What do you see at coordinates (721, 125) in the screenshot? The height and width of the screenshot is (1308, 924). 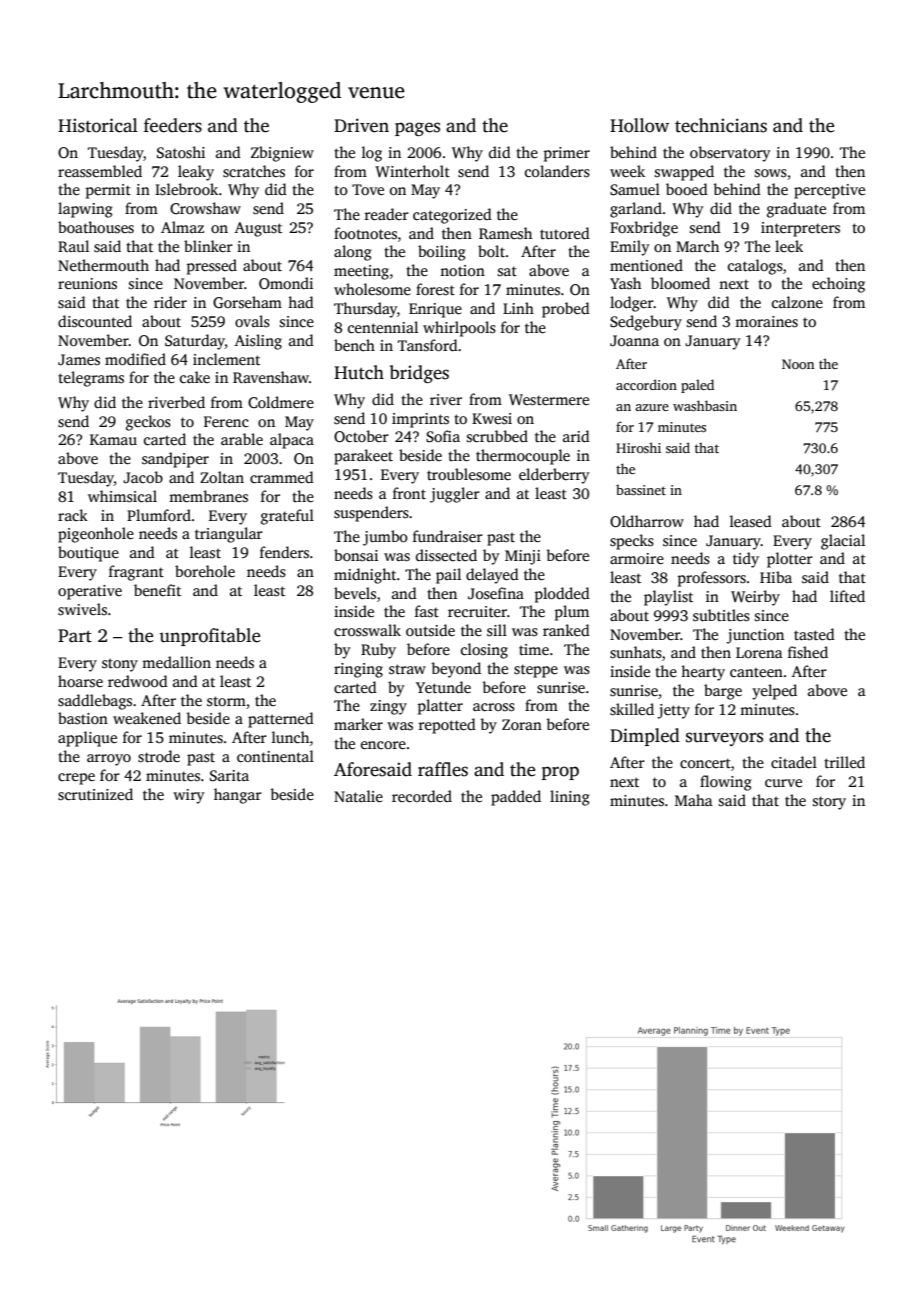 I see `technicians` at bounding box center [721, 125].
